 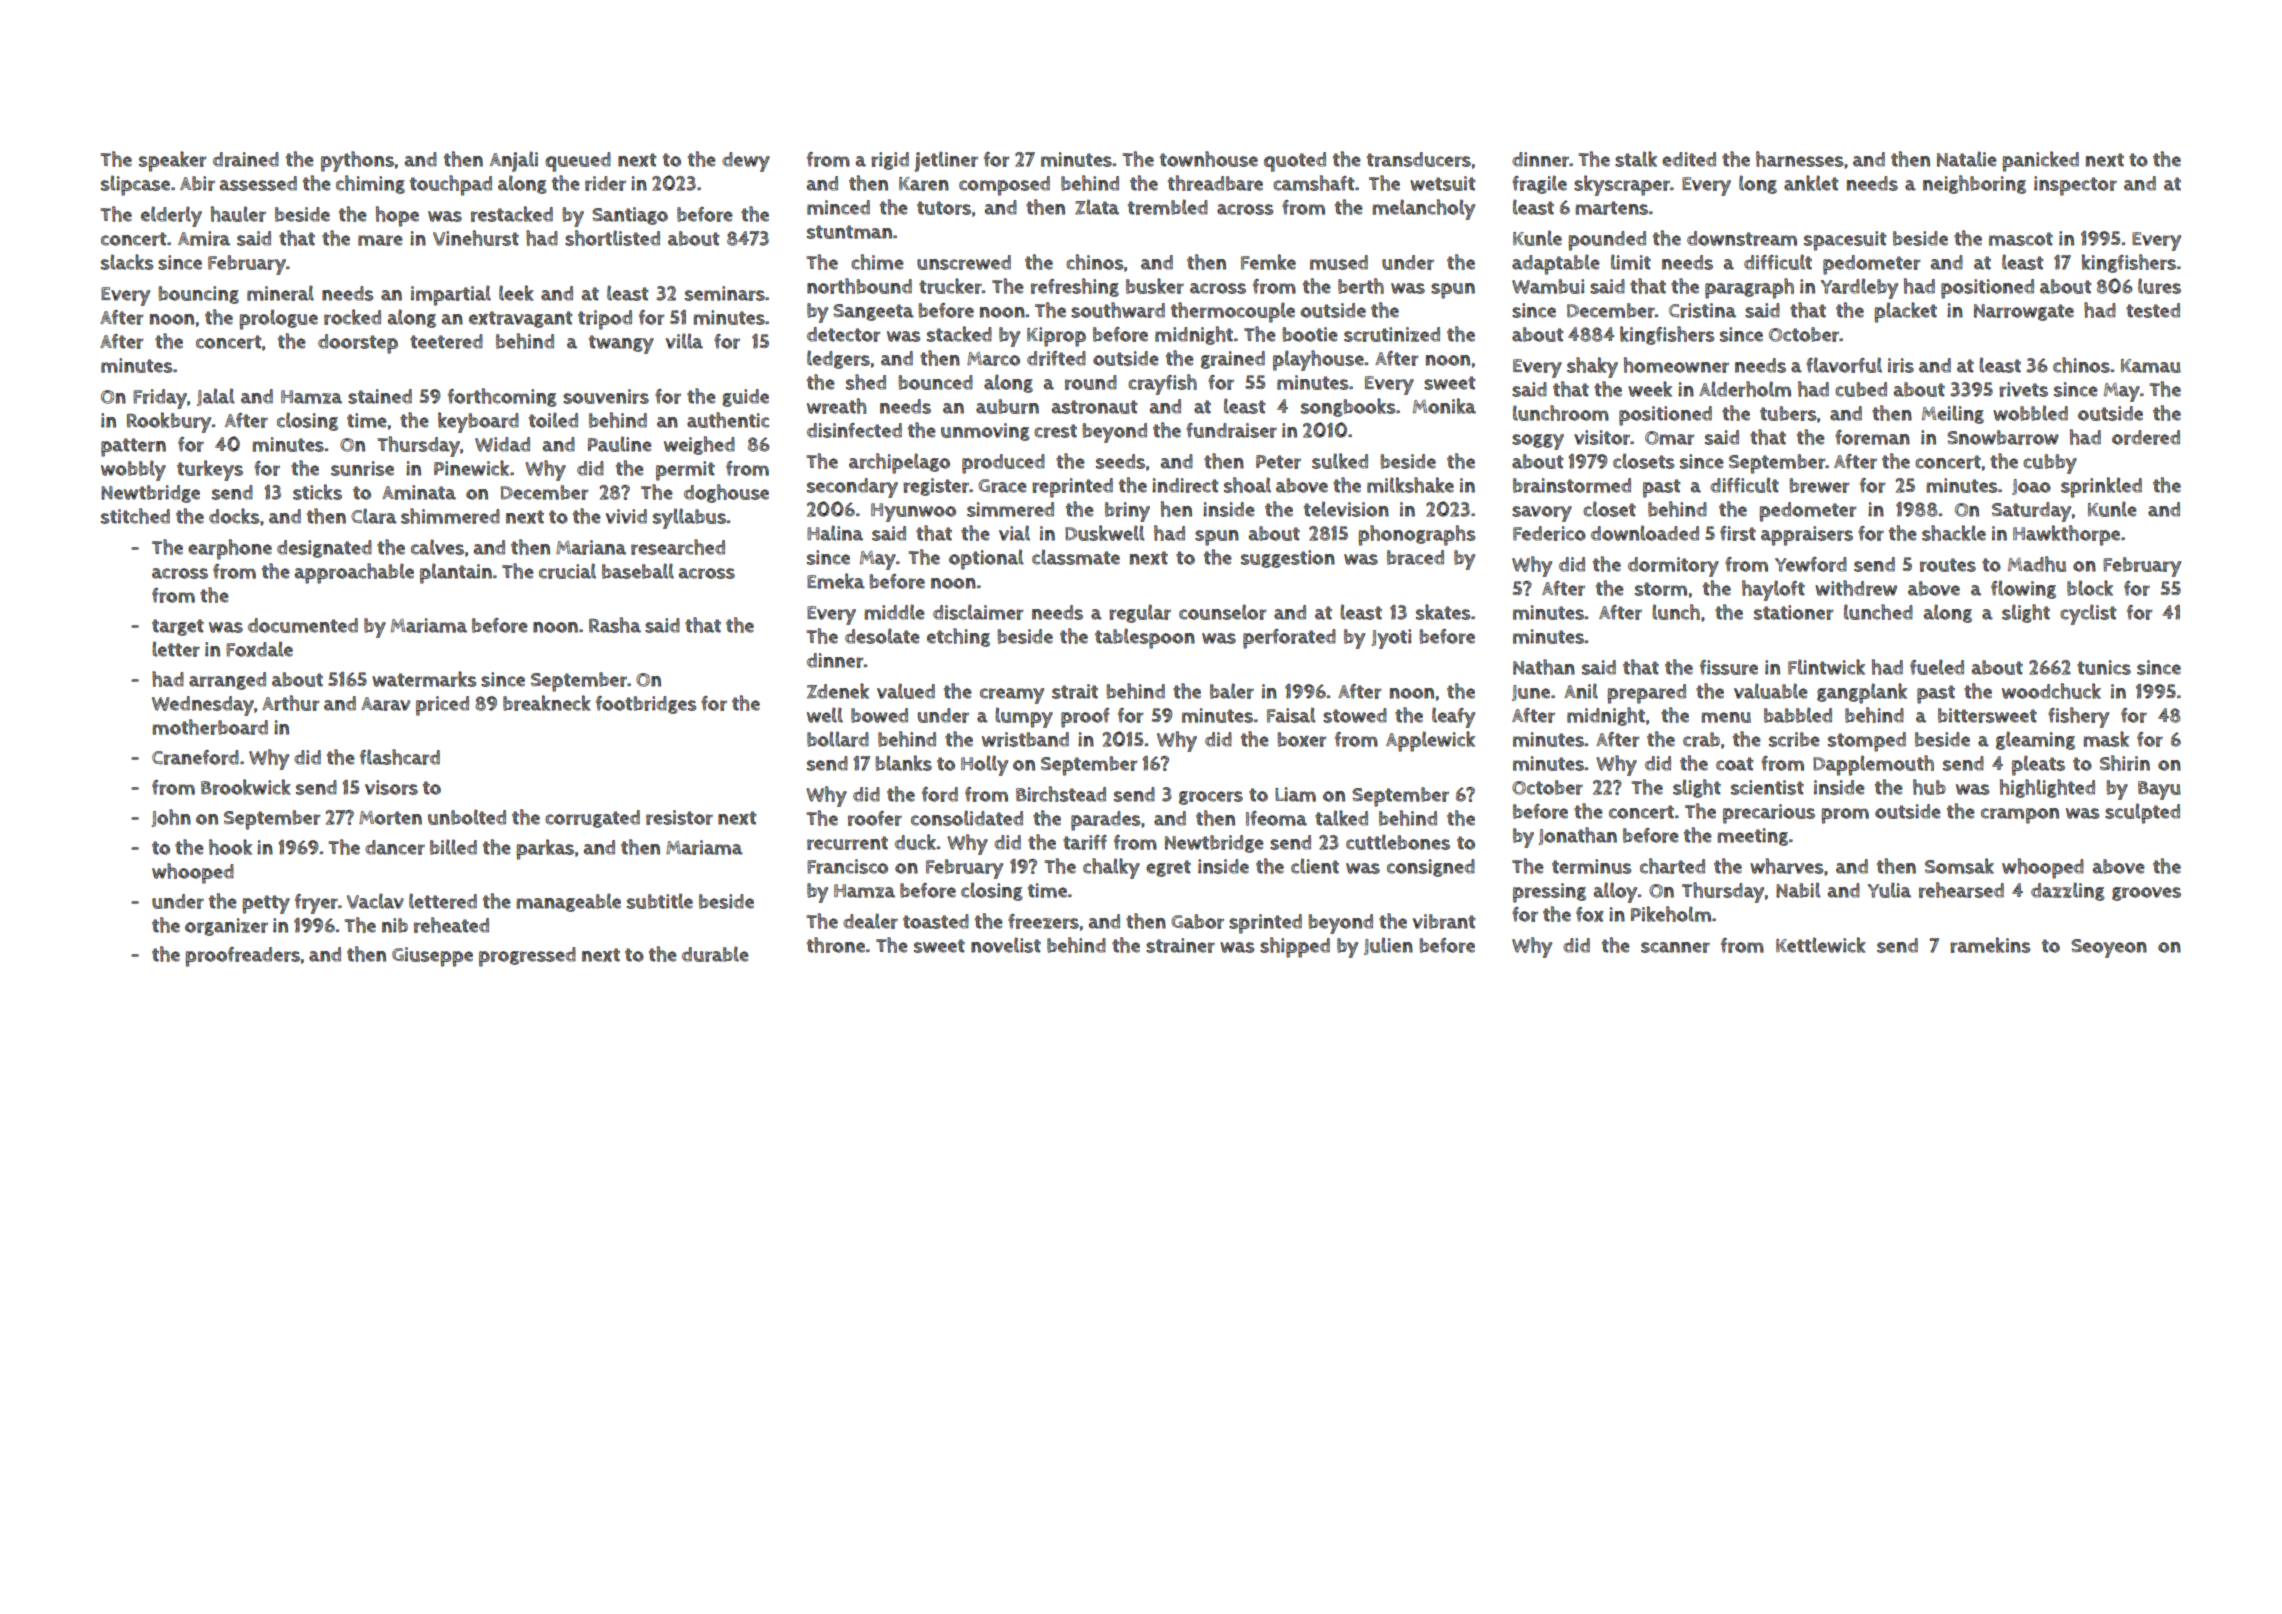 What do you see at coordinates (1075, 287) in the image?
I see `refreshing` at bounding box center [1075, 287].
